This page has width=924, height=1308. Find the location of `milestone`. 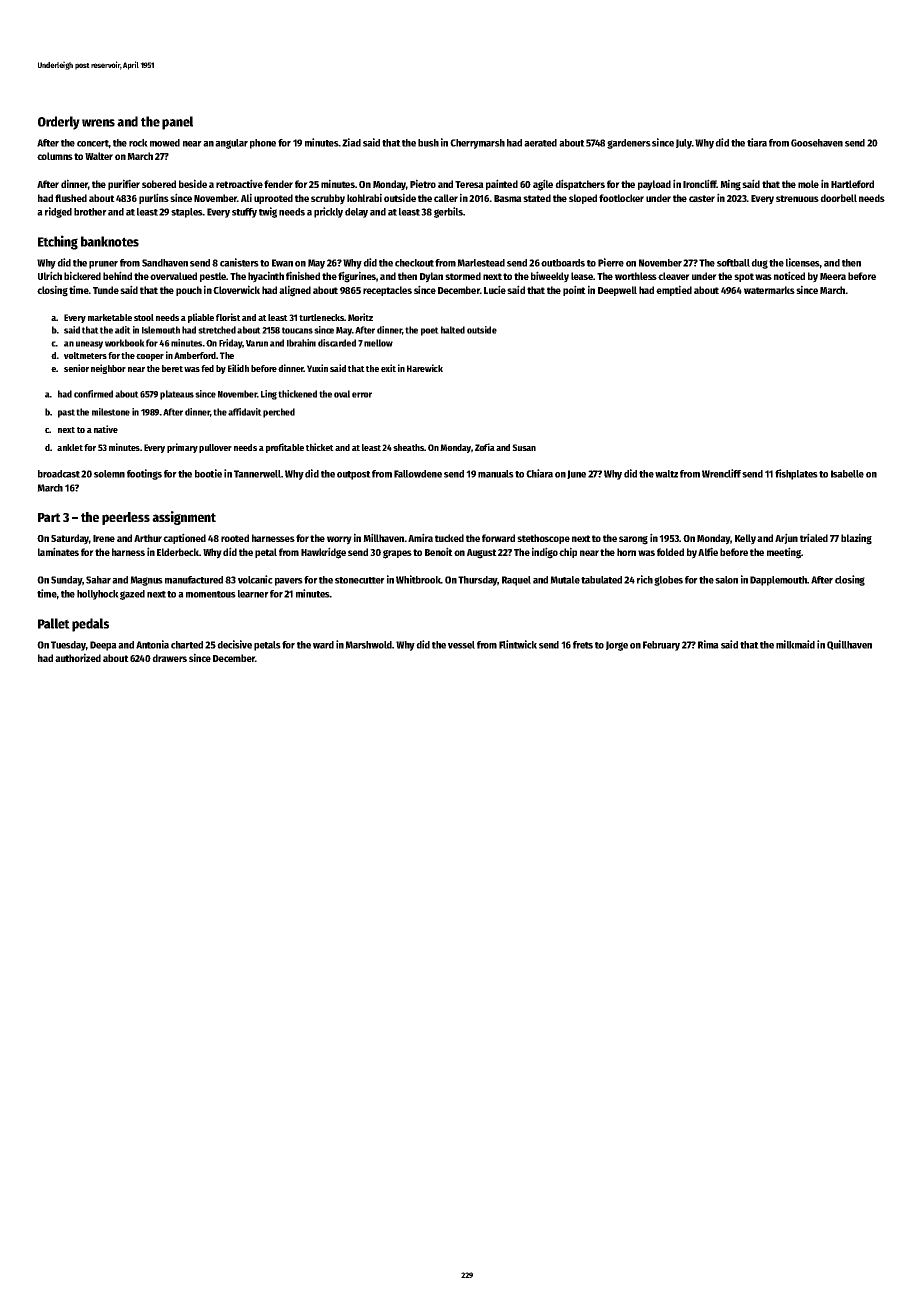

milestone is located at coordinates (111, 412).
